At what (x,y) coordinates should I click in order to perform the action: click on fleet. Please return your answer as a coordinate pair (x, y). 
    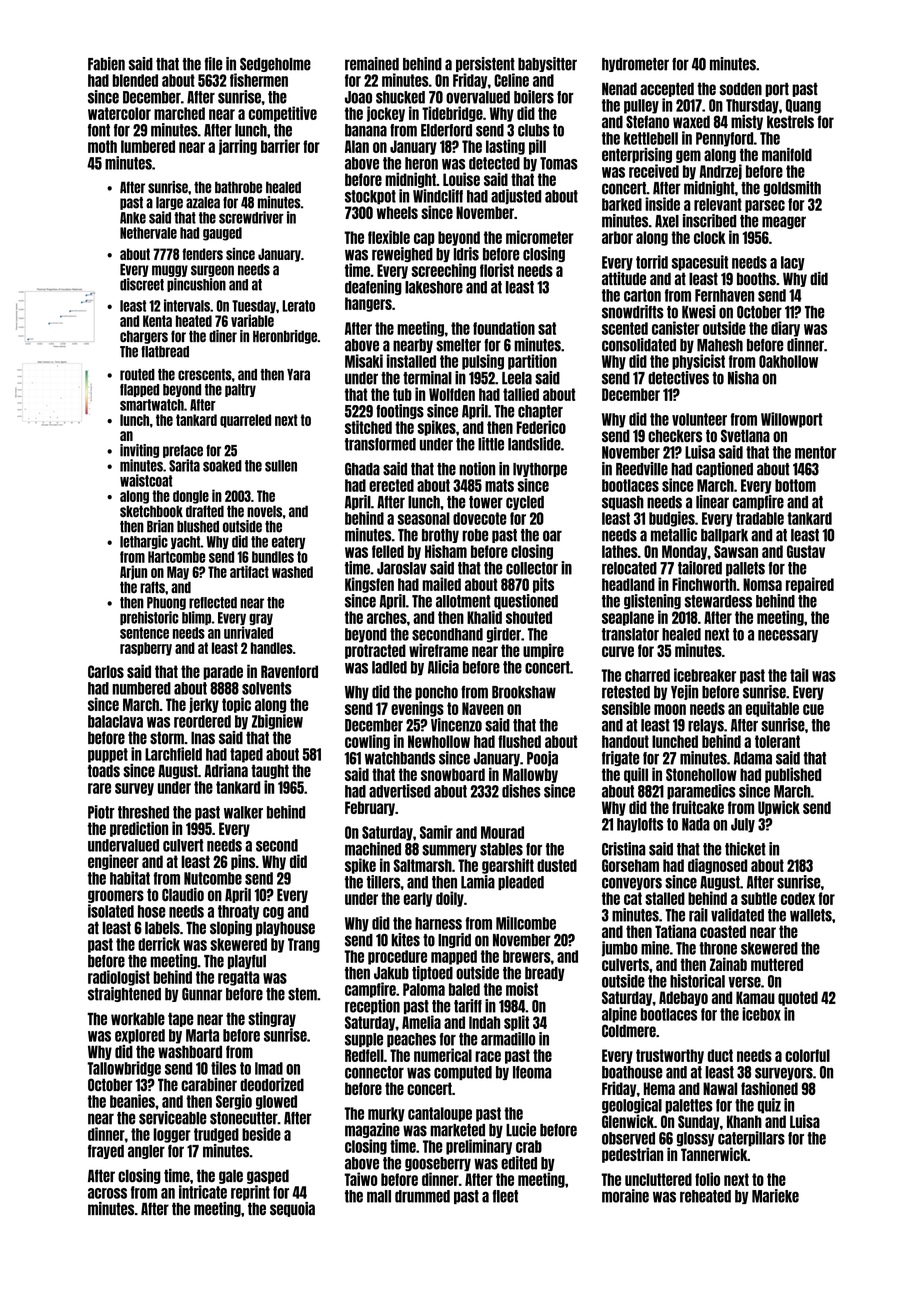
    Looking at the image, I should click on (505, 1196).
